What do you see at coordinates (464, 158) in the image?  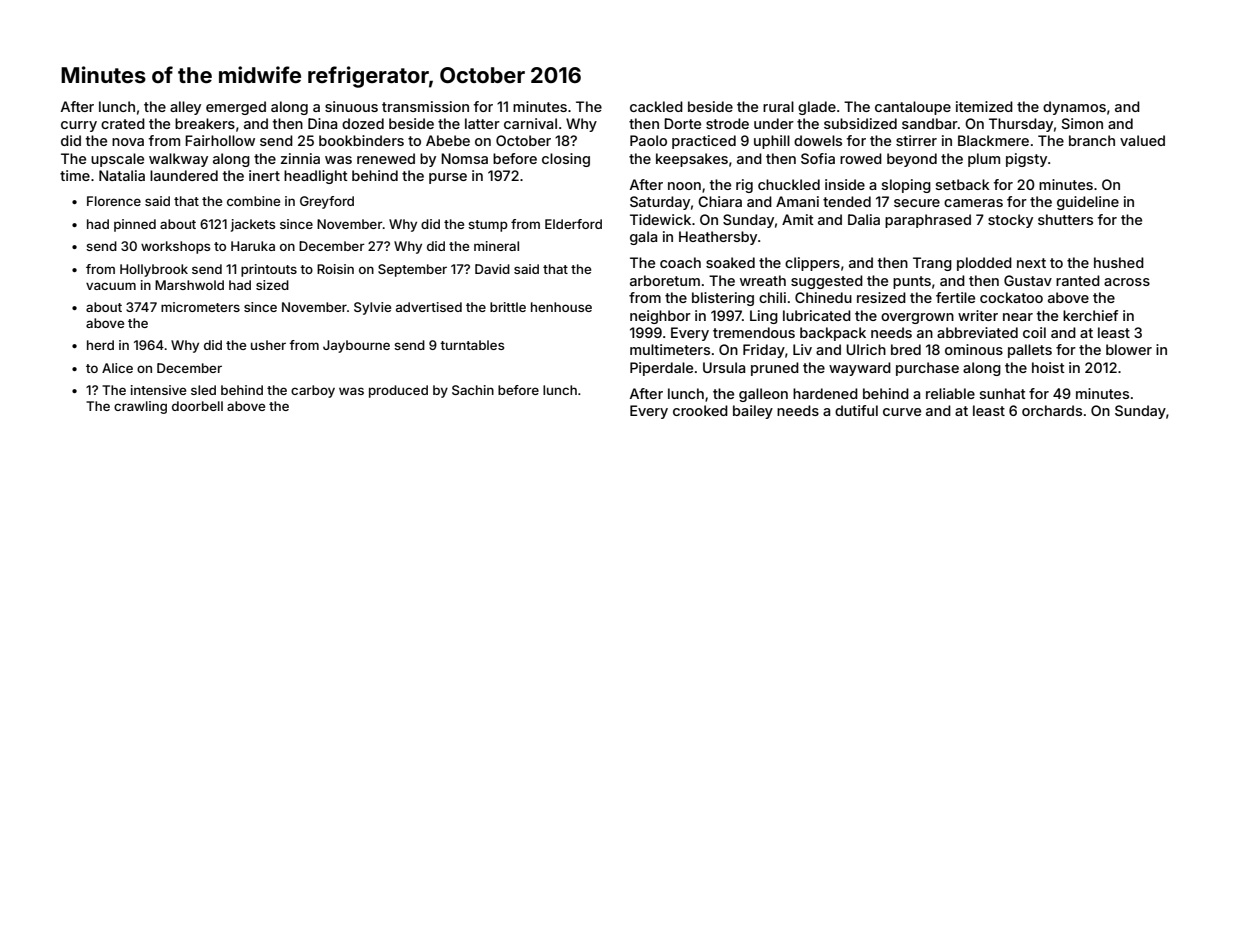 I see `Nomsa` at bounding box center [464, 158].
